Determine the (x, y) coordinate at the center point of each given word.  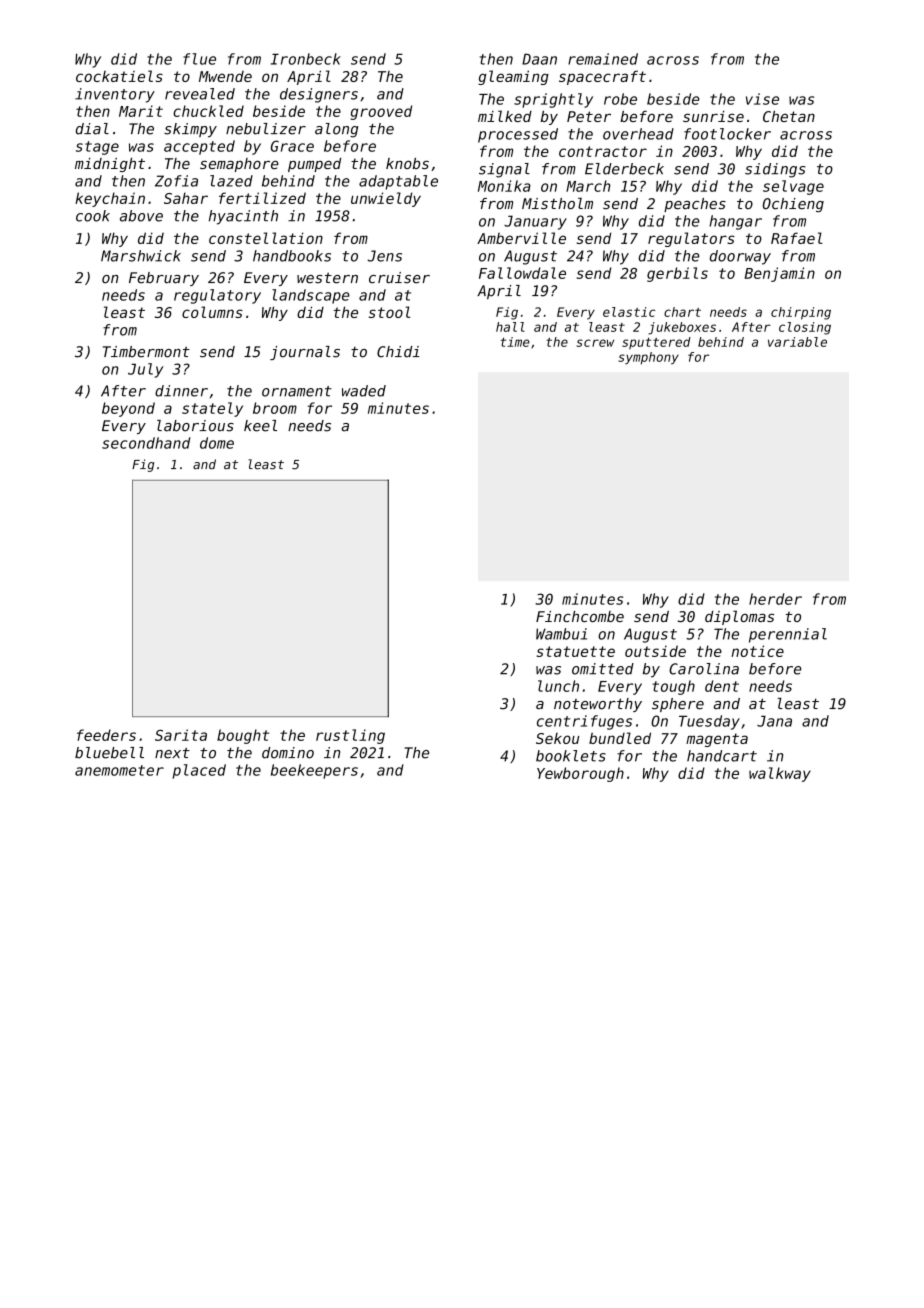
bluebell (109, 753)
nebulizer (266, 129)
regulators (691, 239)
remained (603, 59)
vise (762, 99)
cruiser (399, 278)
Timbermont (146, 352)
